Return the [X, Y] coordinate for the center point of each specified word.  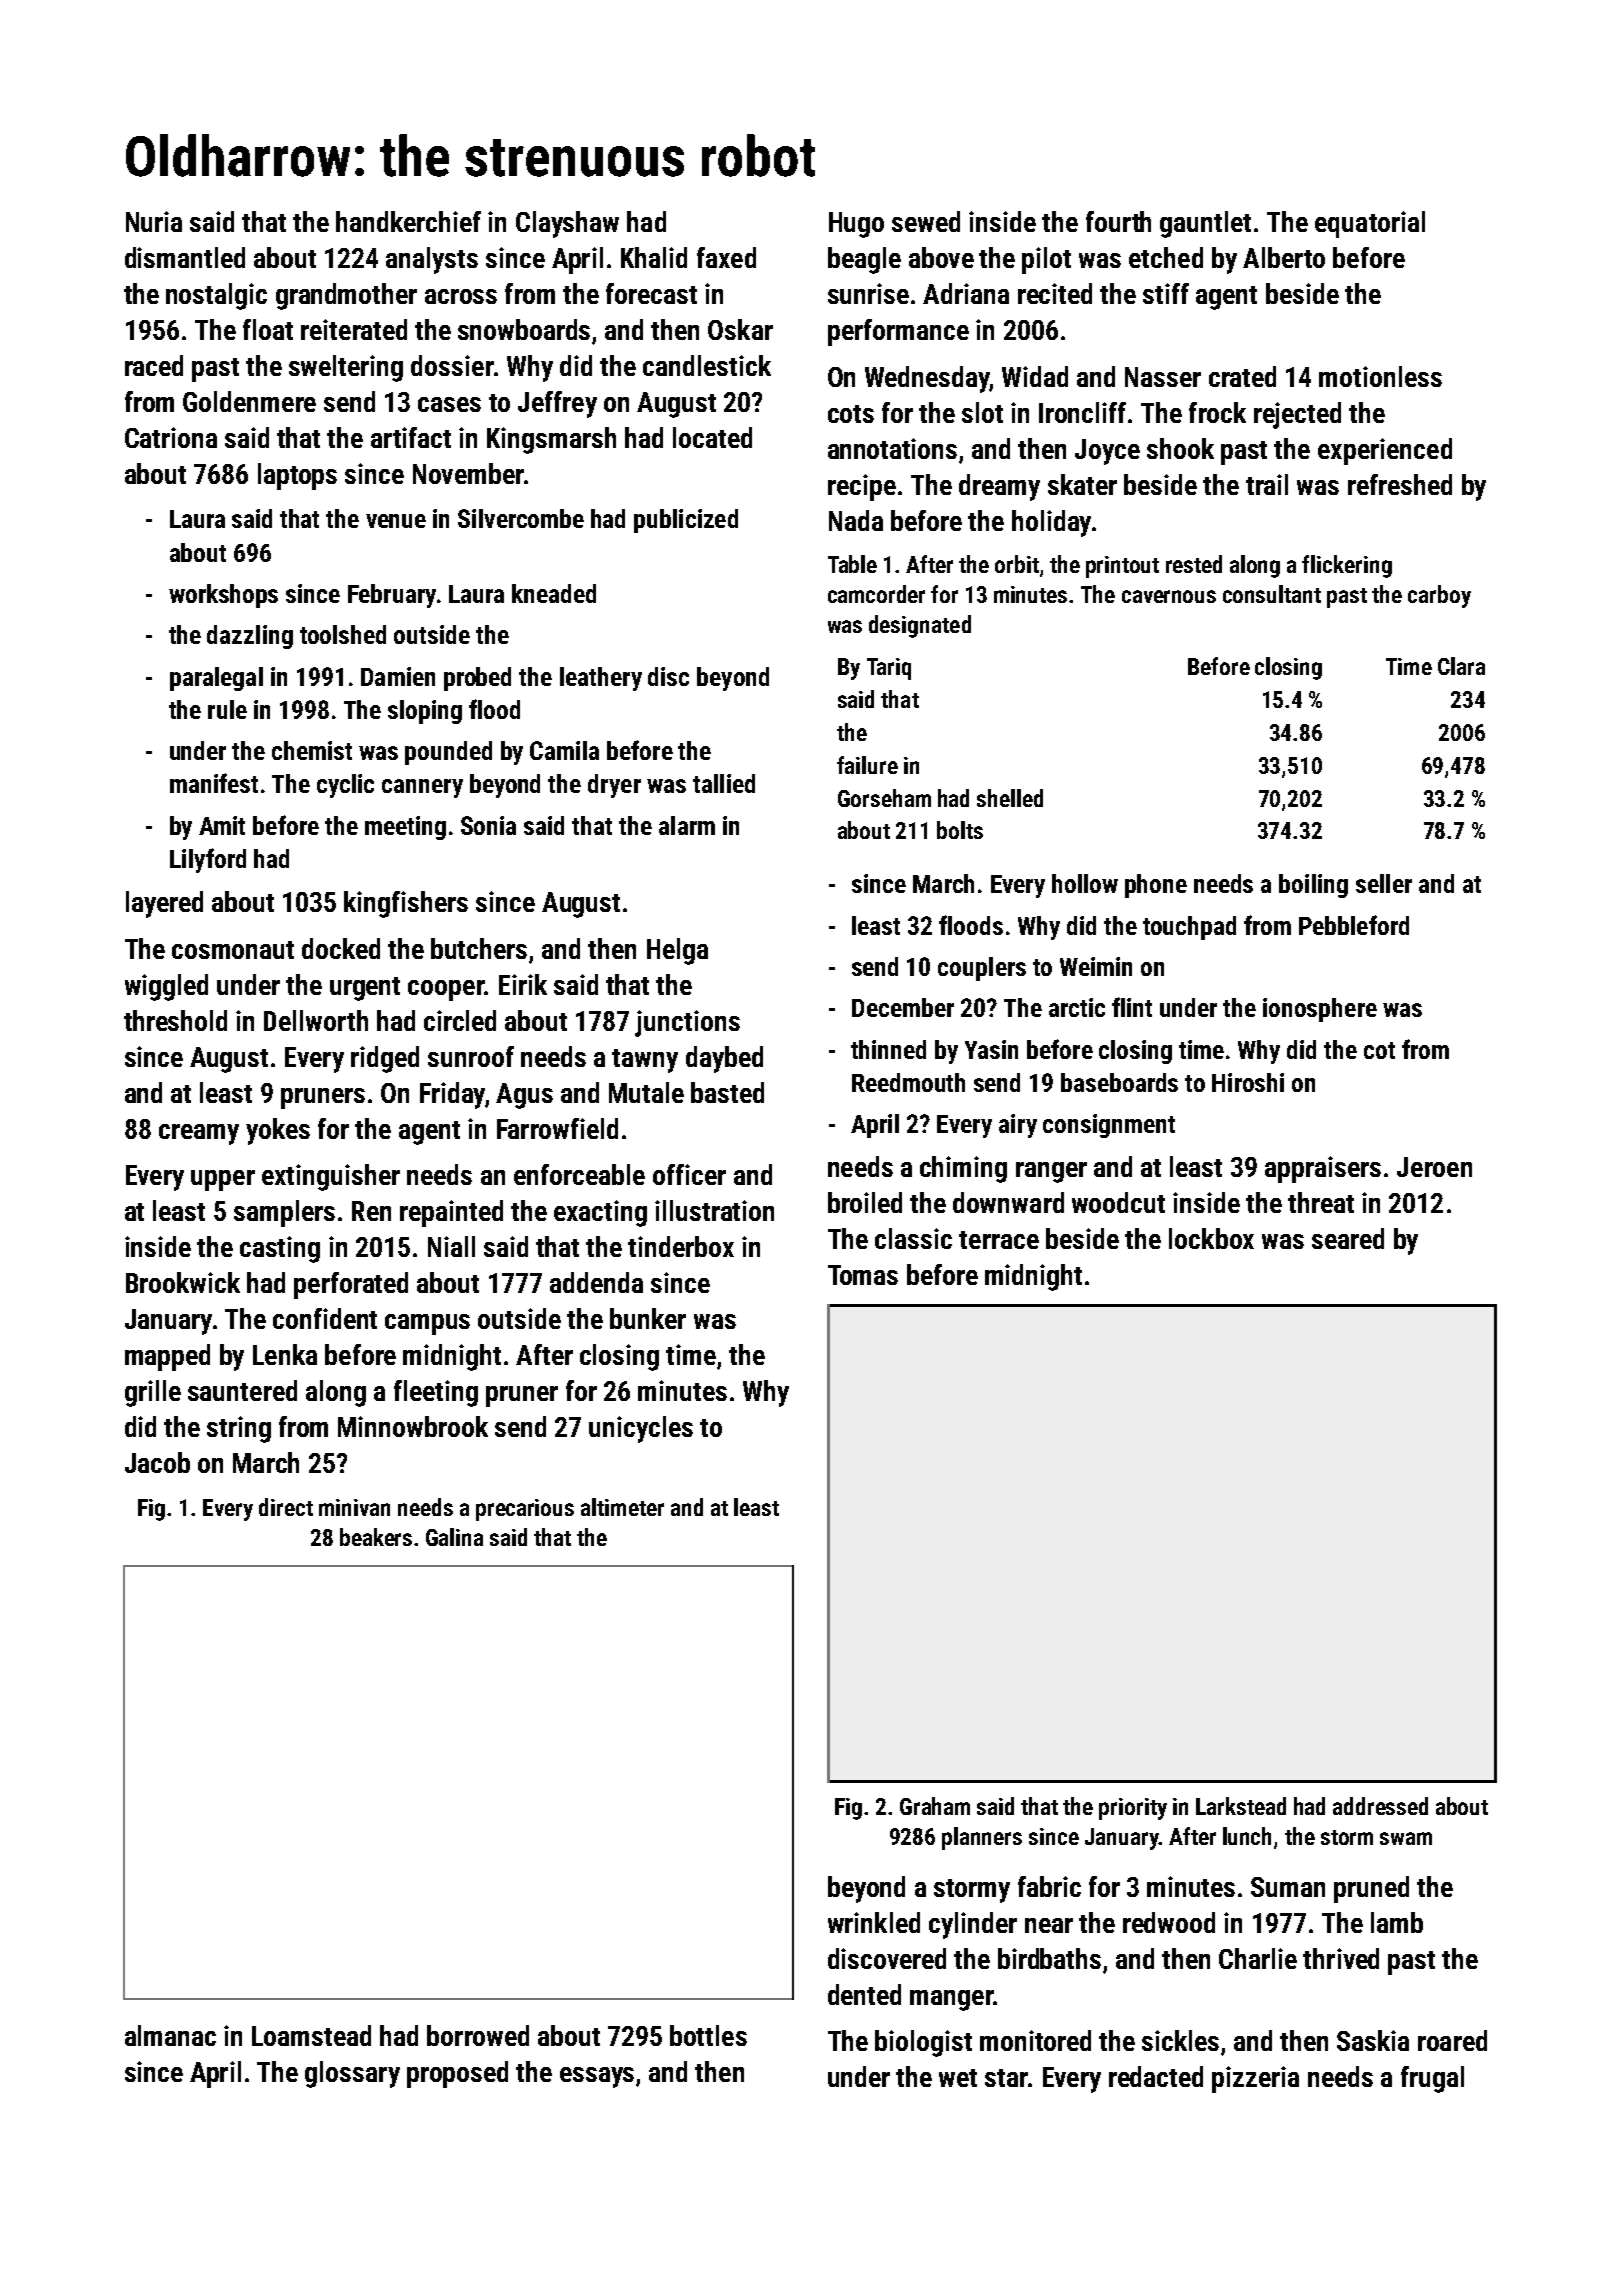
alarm [687, 825]
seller [1384, 883]
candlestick [707, 365]
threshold [175, 1020]
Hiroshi [1248, 1082]
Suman [1288, 1887]
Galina [454, 1537]
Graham [935, 1806]
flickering [1347, 566]
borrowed [478, 2035]
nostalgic [216, 296]
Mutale [646, 1092]
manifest [214, 783]
